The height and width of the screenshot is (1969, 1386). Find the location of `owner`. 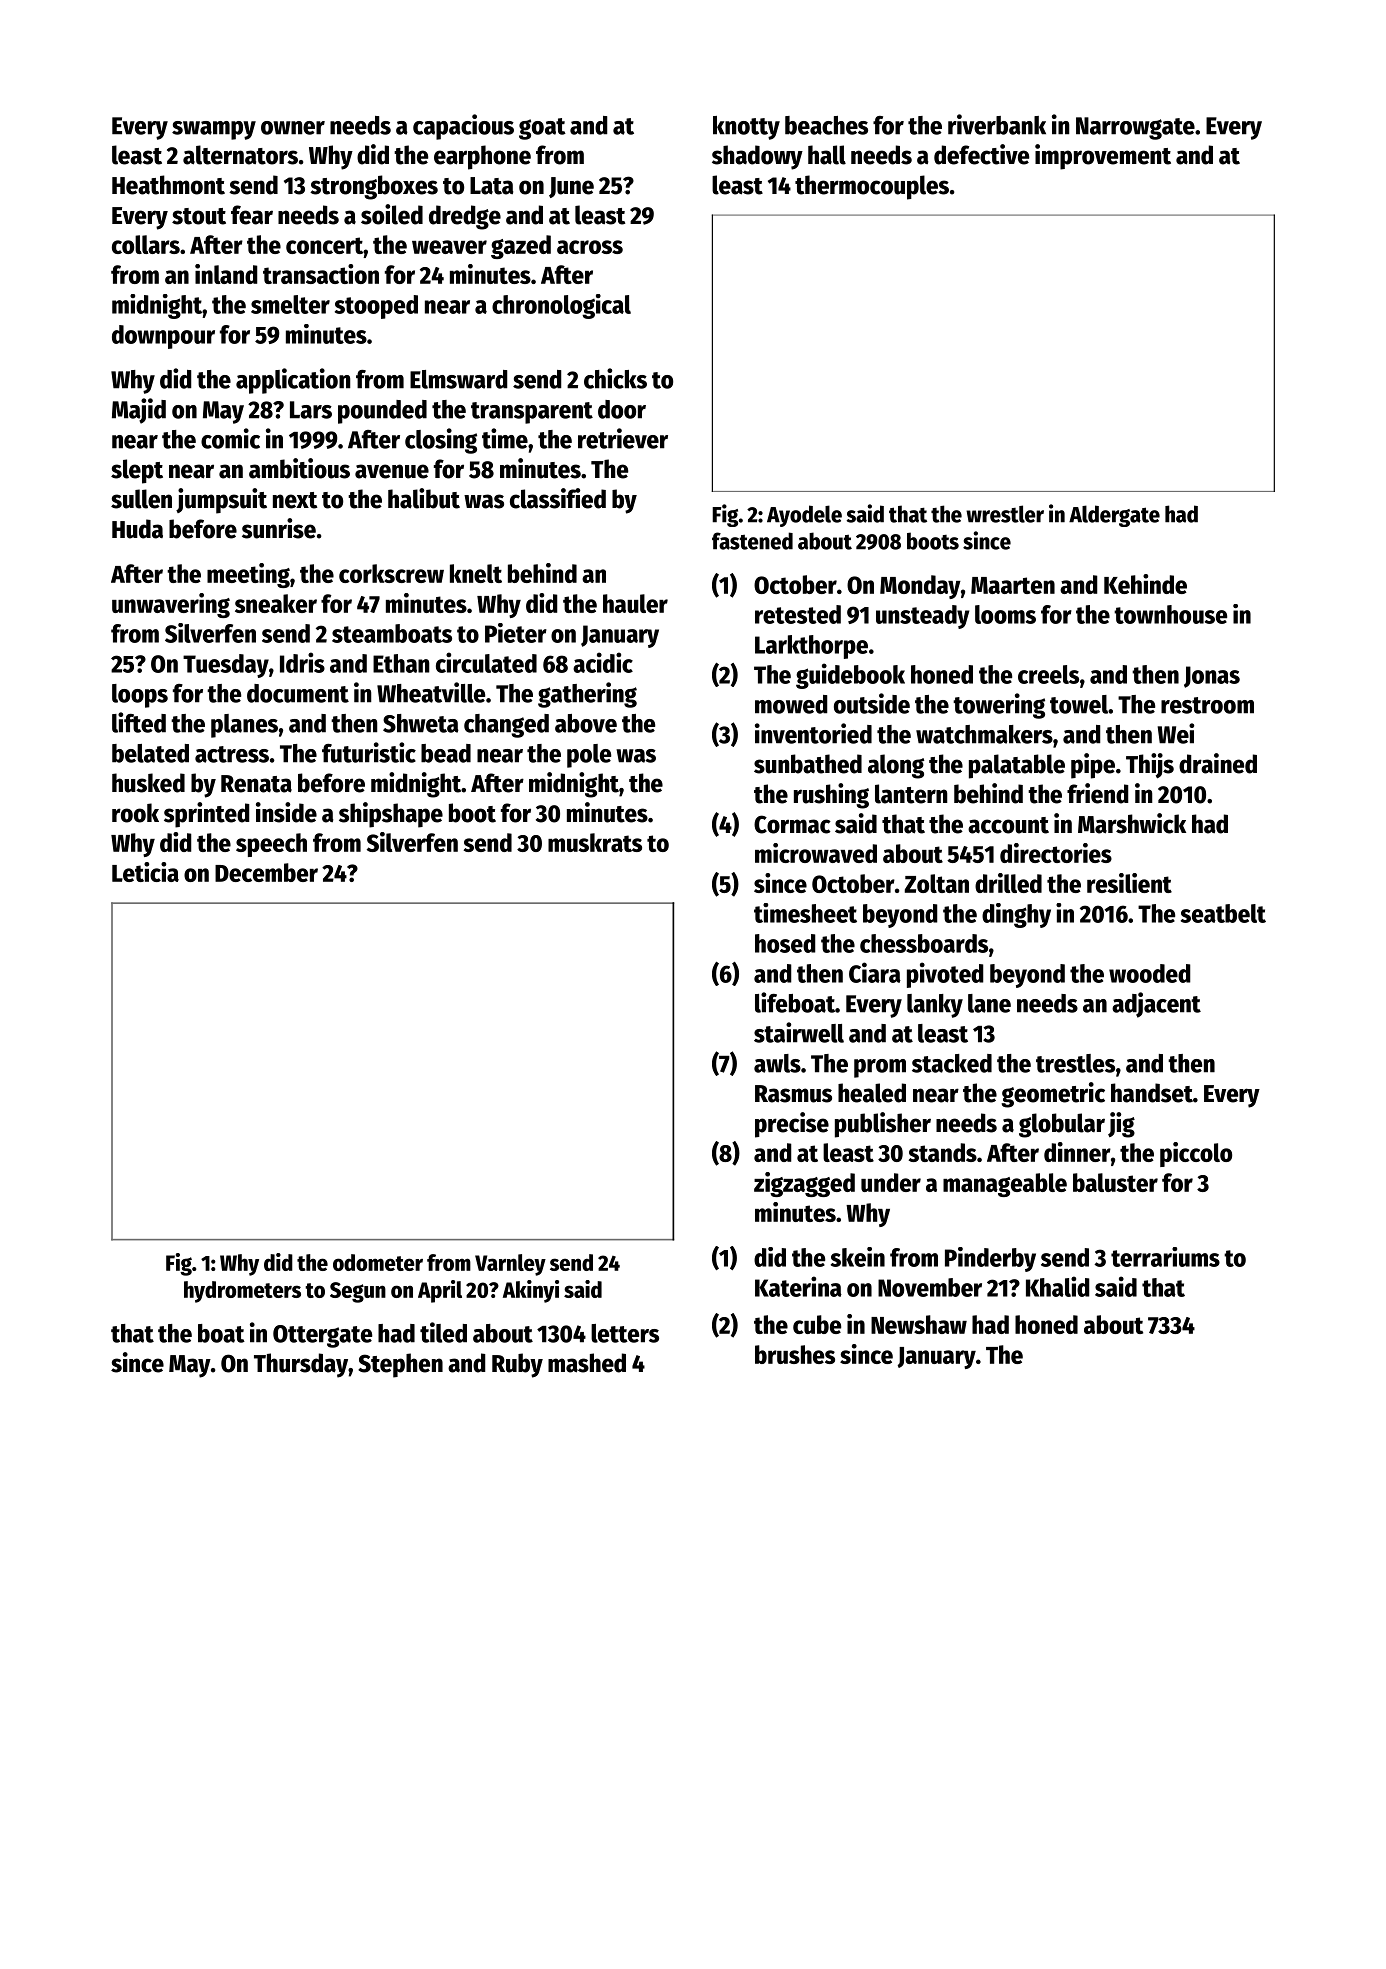

owner is located at coordinates (293, 128).
